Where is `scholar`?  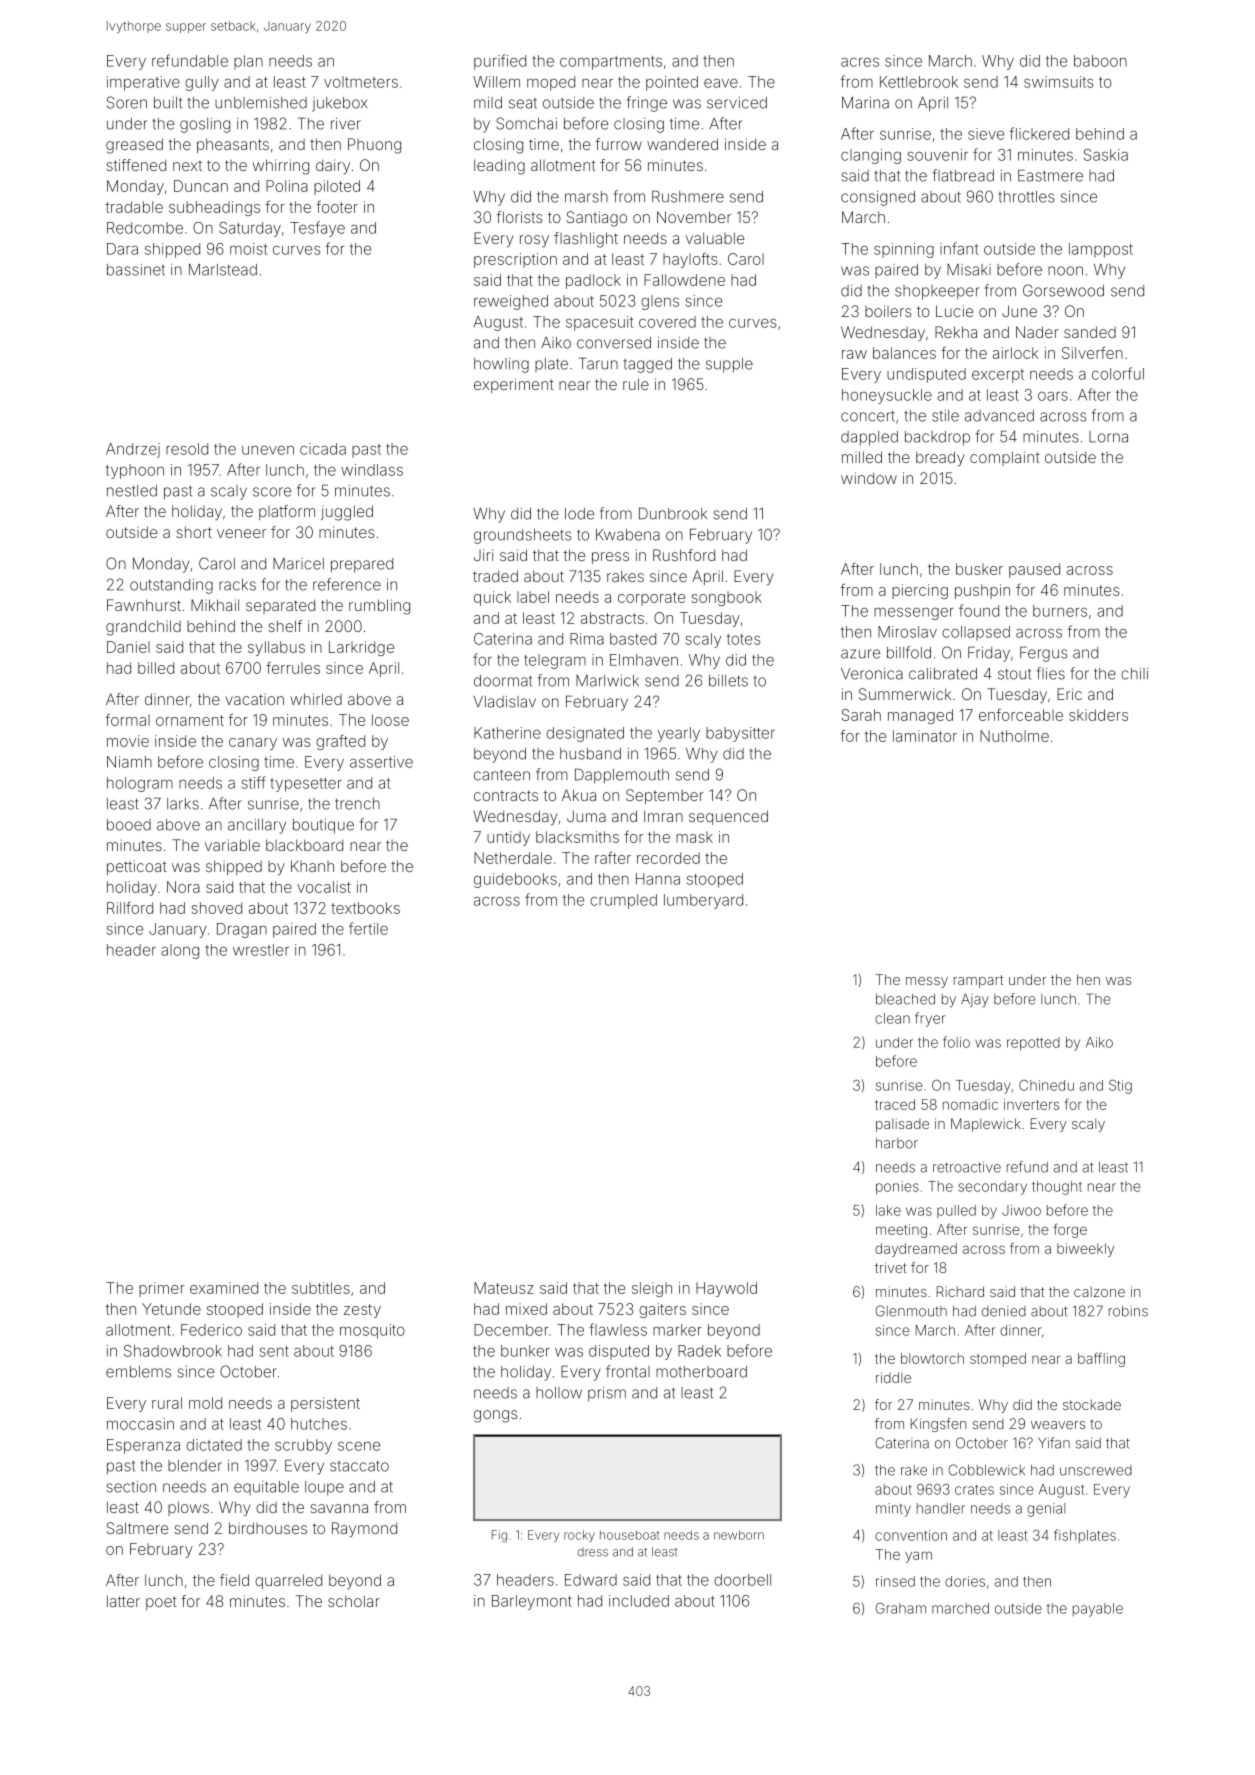
scholar is located at coordinates (354, 1601).
